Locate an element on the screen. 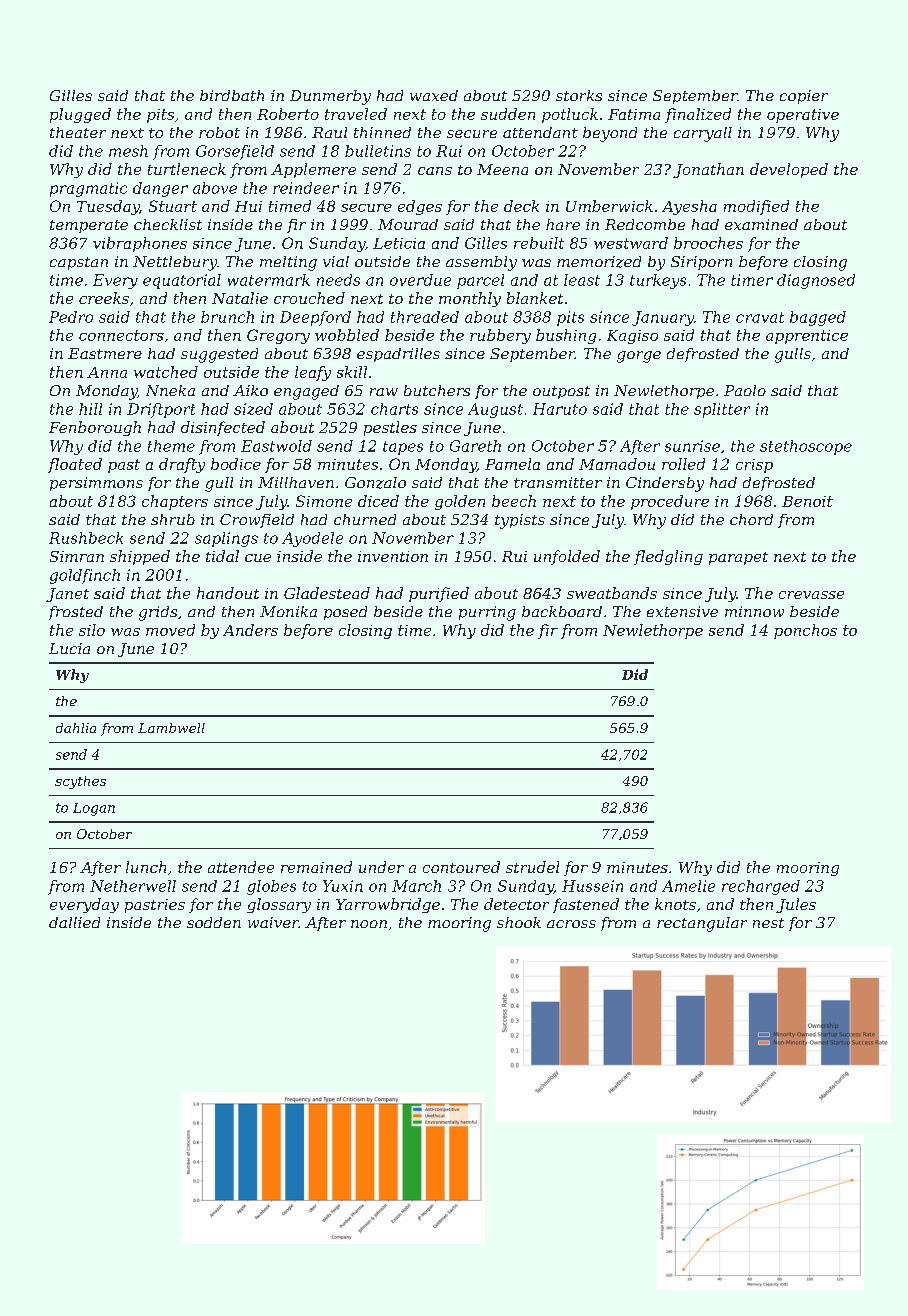 This screenshot has height=1316, width=908. suggested is located at coordinates (219, 355).
